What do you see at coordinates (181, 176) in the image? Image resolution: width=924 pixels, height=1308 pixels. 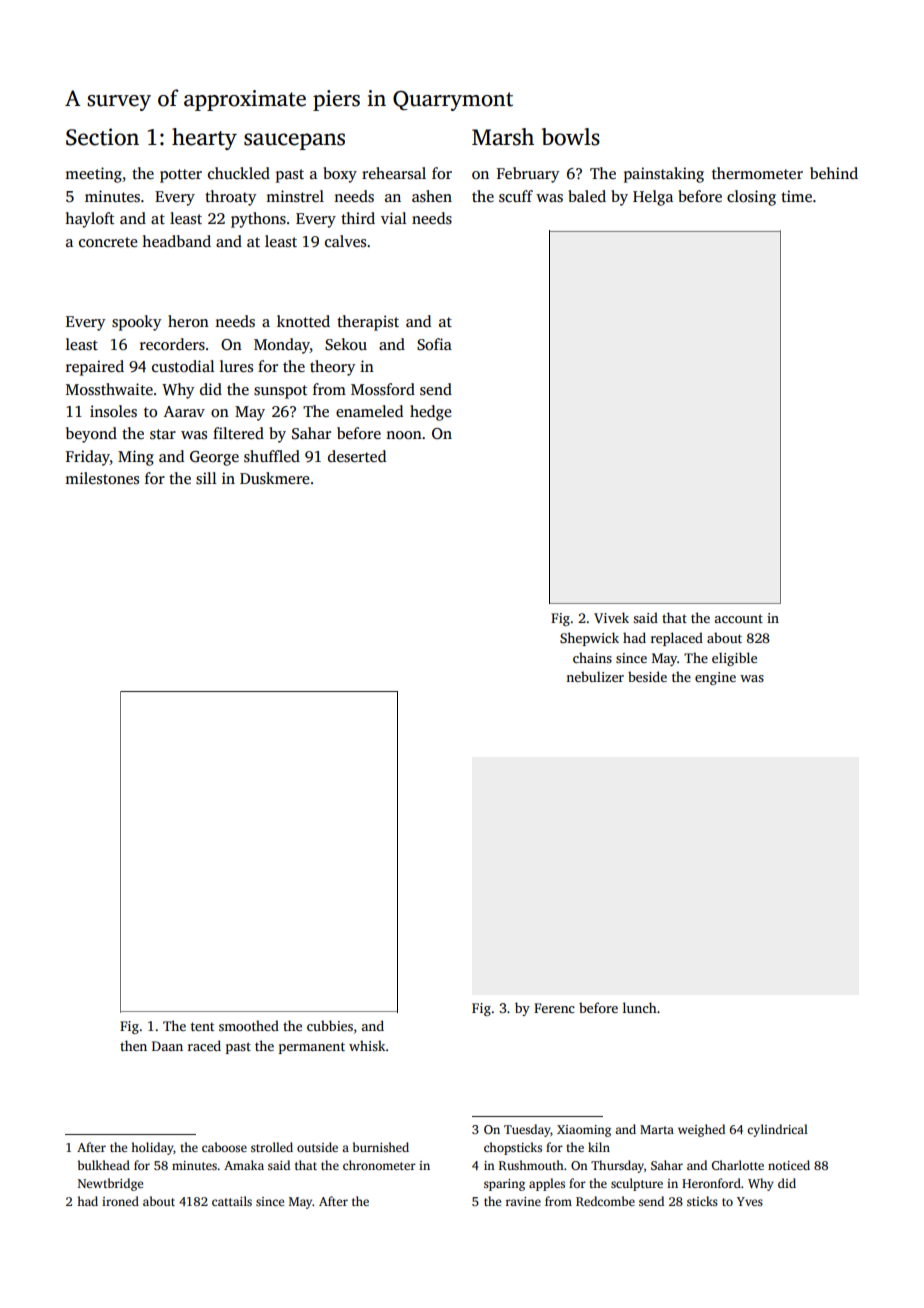 I see `potter` at bounding box center [181, 176].
